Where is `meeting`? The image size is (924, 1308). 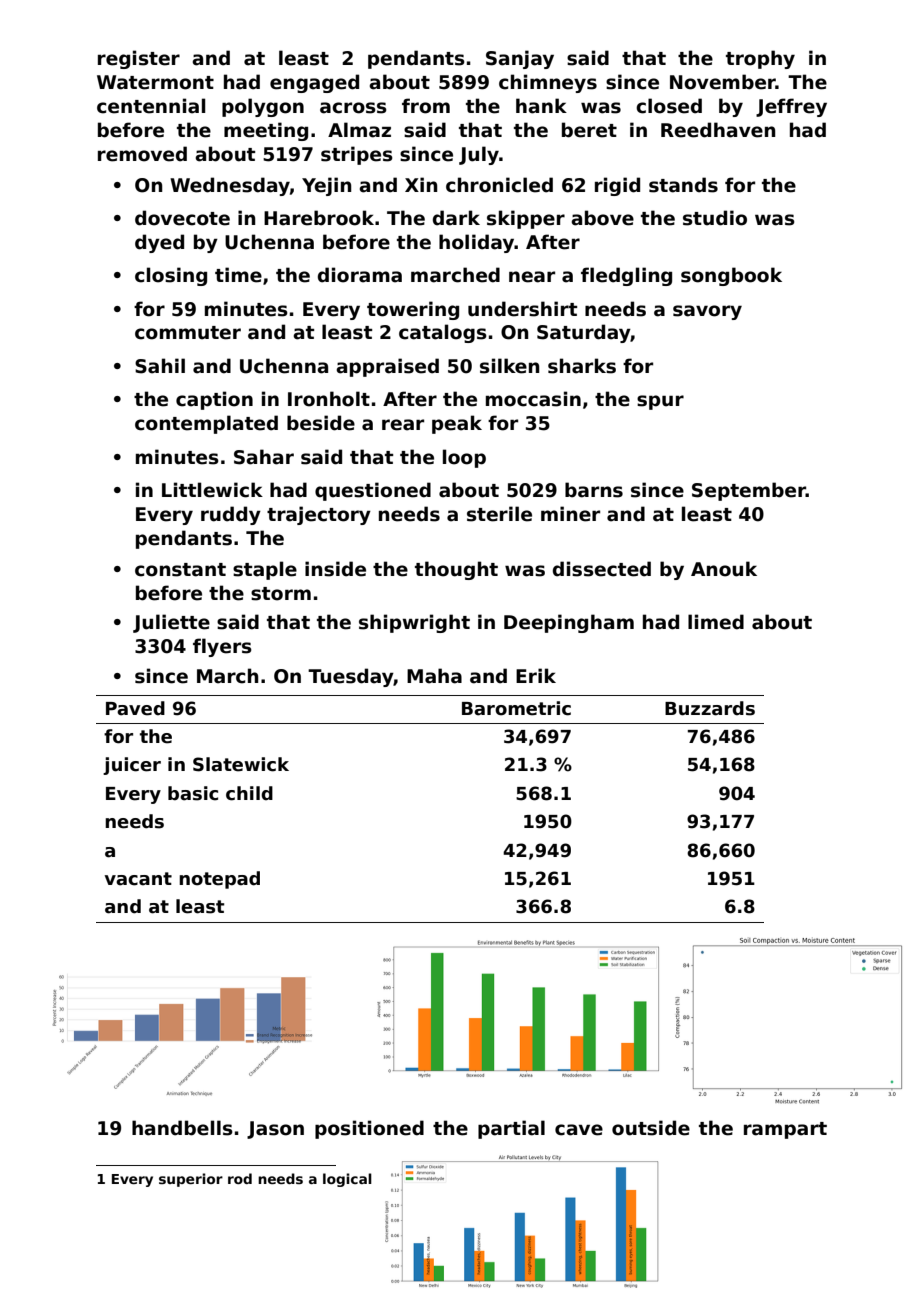 meeting is located at coordinates (266, 131).
